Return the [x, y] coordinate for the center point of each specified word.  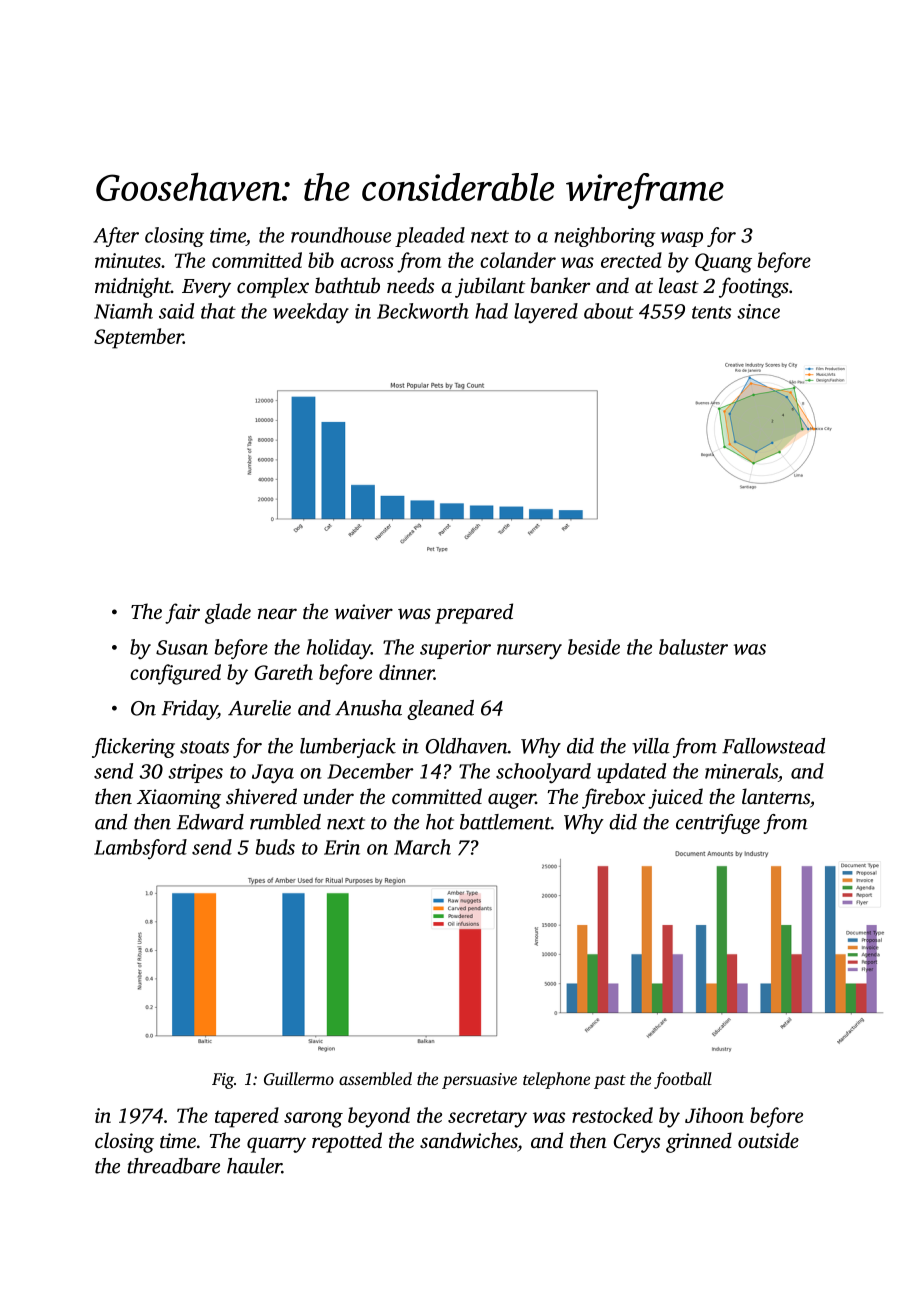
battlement [505, 822]
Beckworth [423, 311]
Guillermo [299, 1079]
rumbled [285, 822]
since [758, 311]
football [683, 1080]
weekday [311, 313]
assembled [375, 1078]
